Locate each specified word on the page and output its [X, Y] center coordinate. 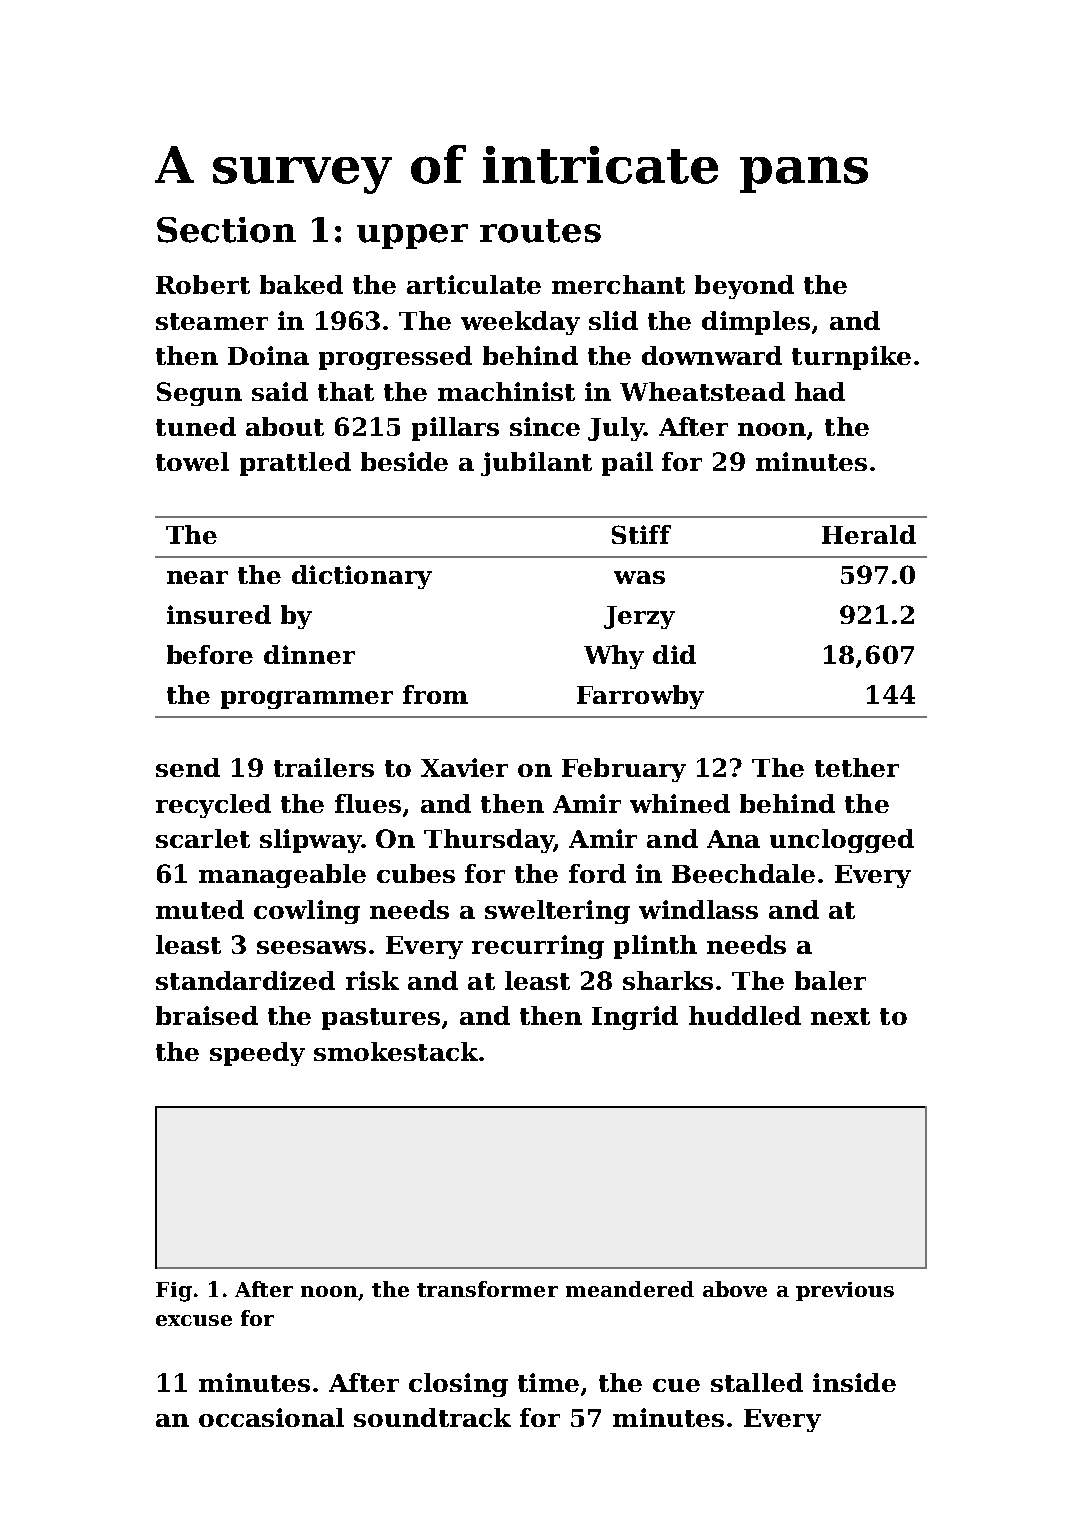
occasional [271, 1417]
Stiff [641, 534]
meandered [630, 1289]
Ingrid [635, 1018]
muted [200, 909]
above [735, 1289]
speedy [257, 1054]
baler [830, 980]
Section [226, 230]
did [674, 654]
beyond [744, 287]
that [346, 391]
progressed [395, 358]
